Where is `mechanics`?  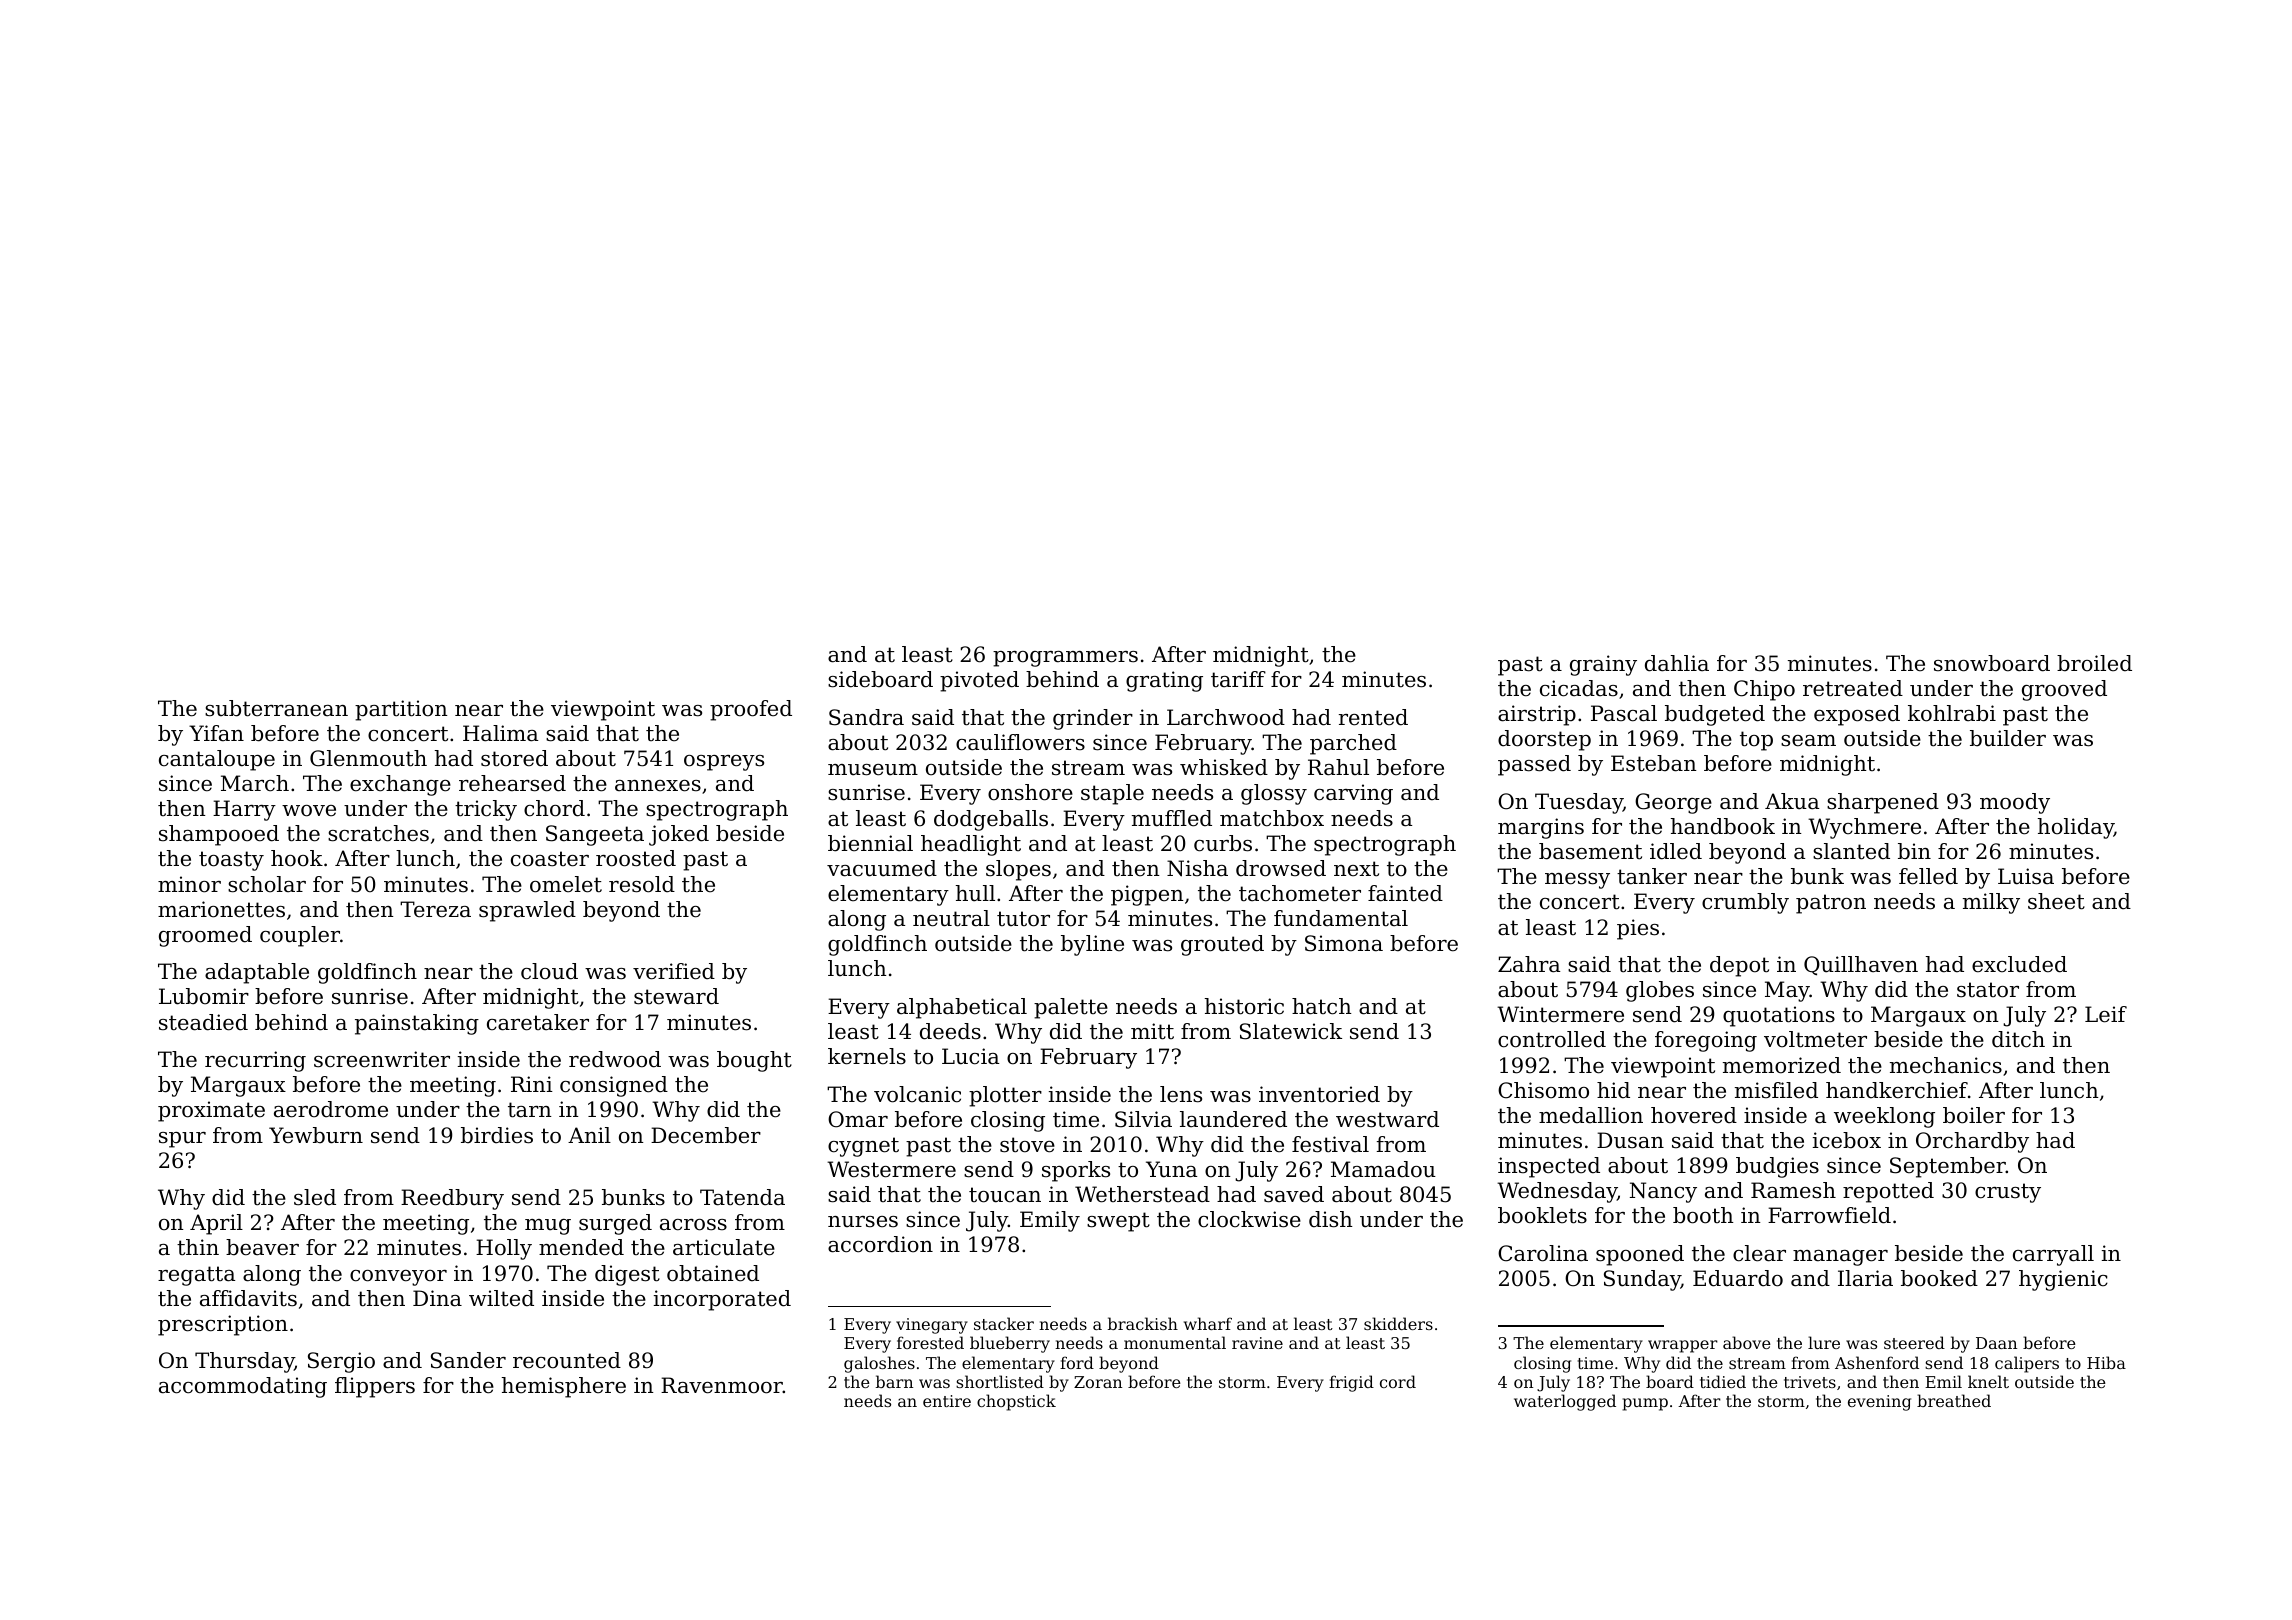 mechanics is located at coordinates (1946, 1065).
